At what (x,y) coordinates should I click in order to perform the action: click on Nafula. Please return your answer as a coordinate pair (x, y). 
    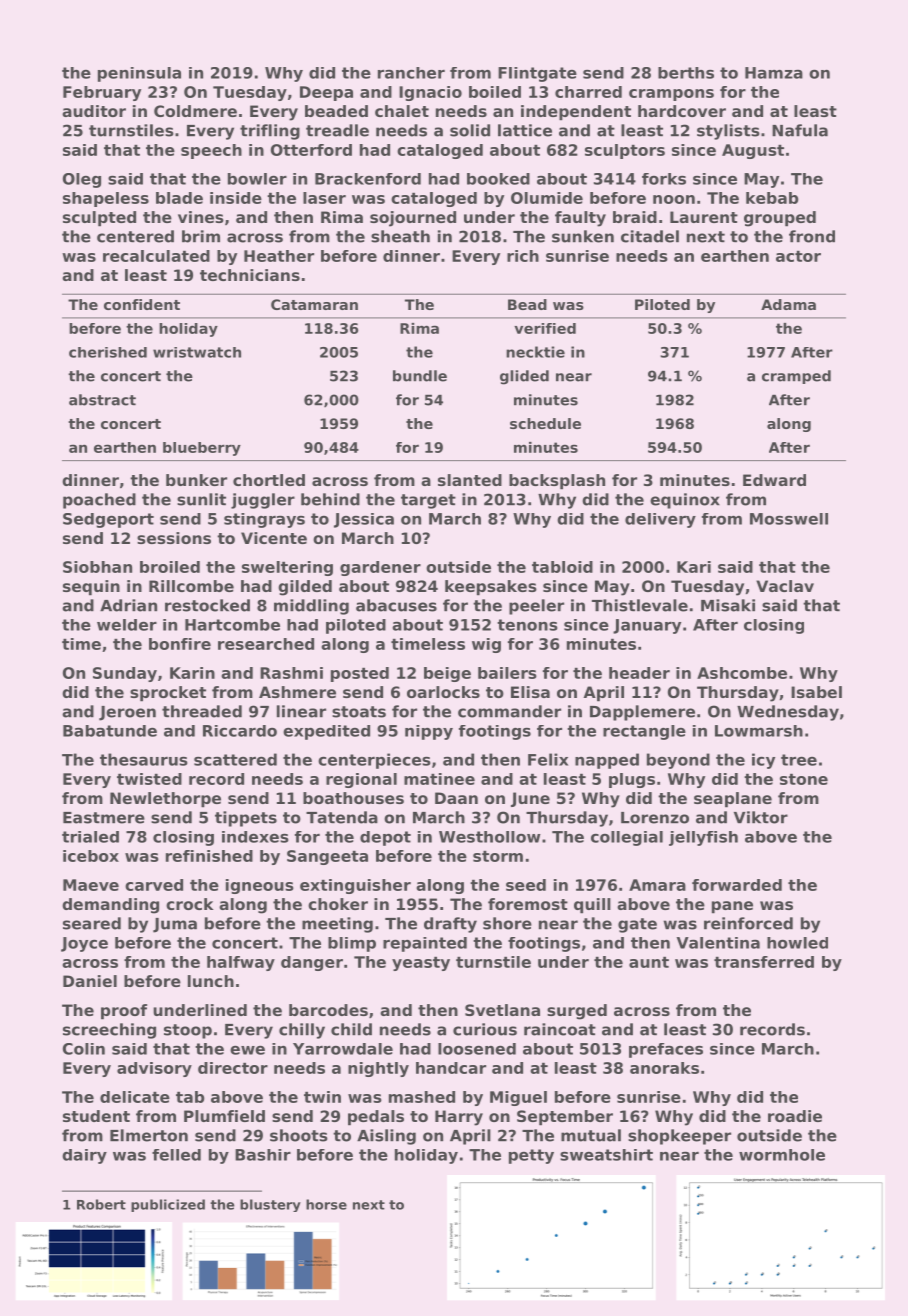
    Looking at the image, I should click on (800, 130).
